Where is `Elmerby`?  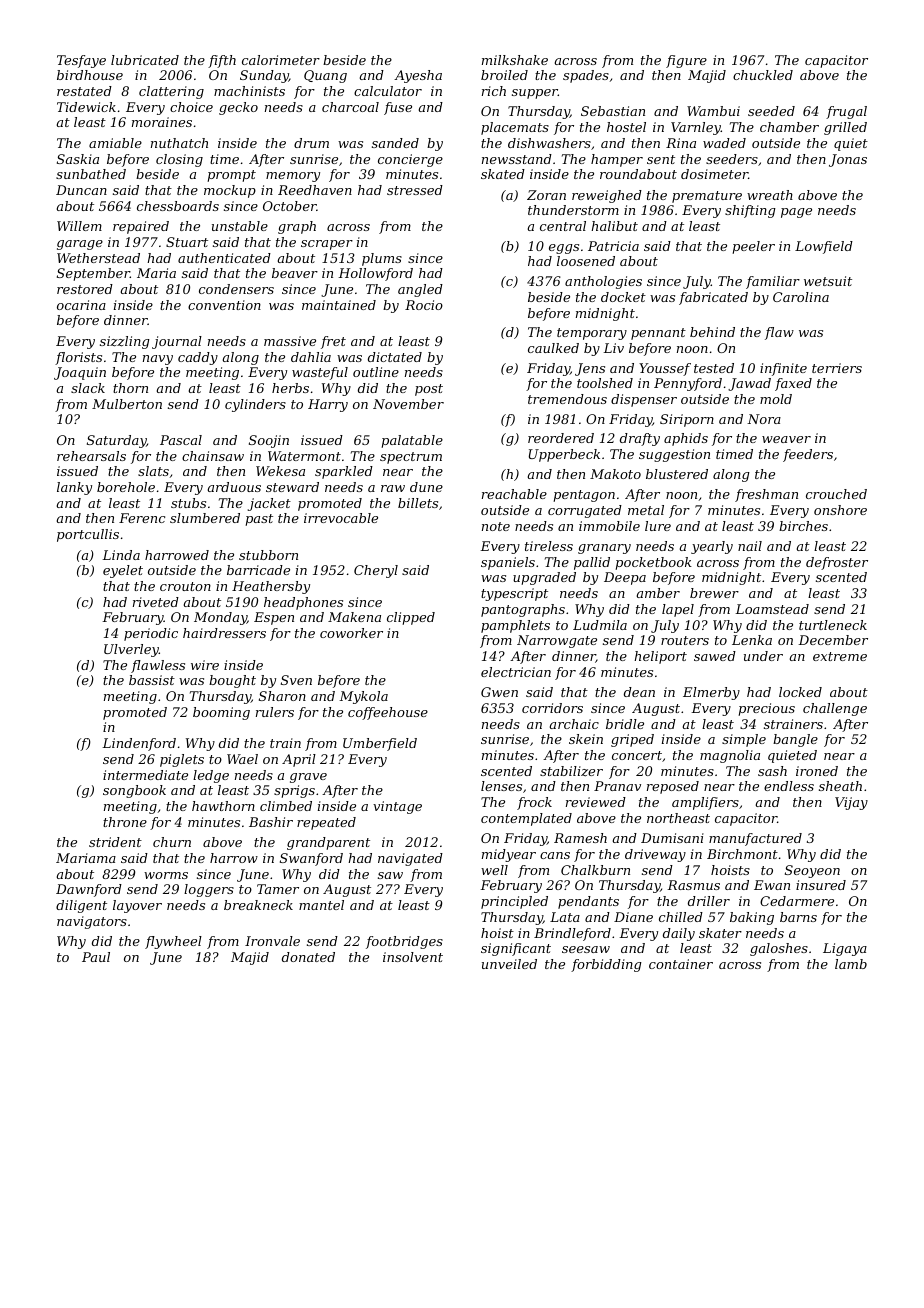 Elmerby is located at coordinates (711, 693).
